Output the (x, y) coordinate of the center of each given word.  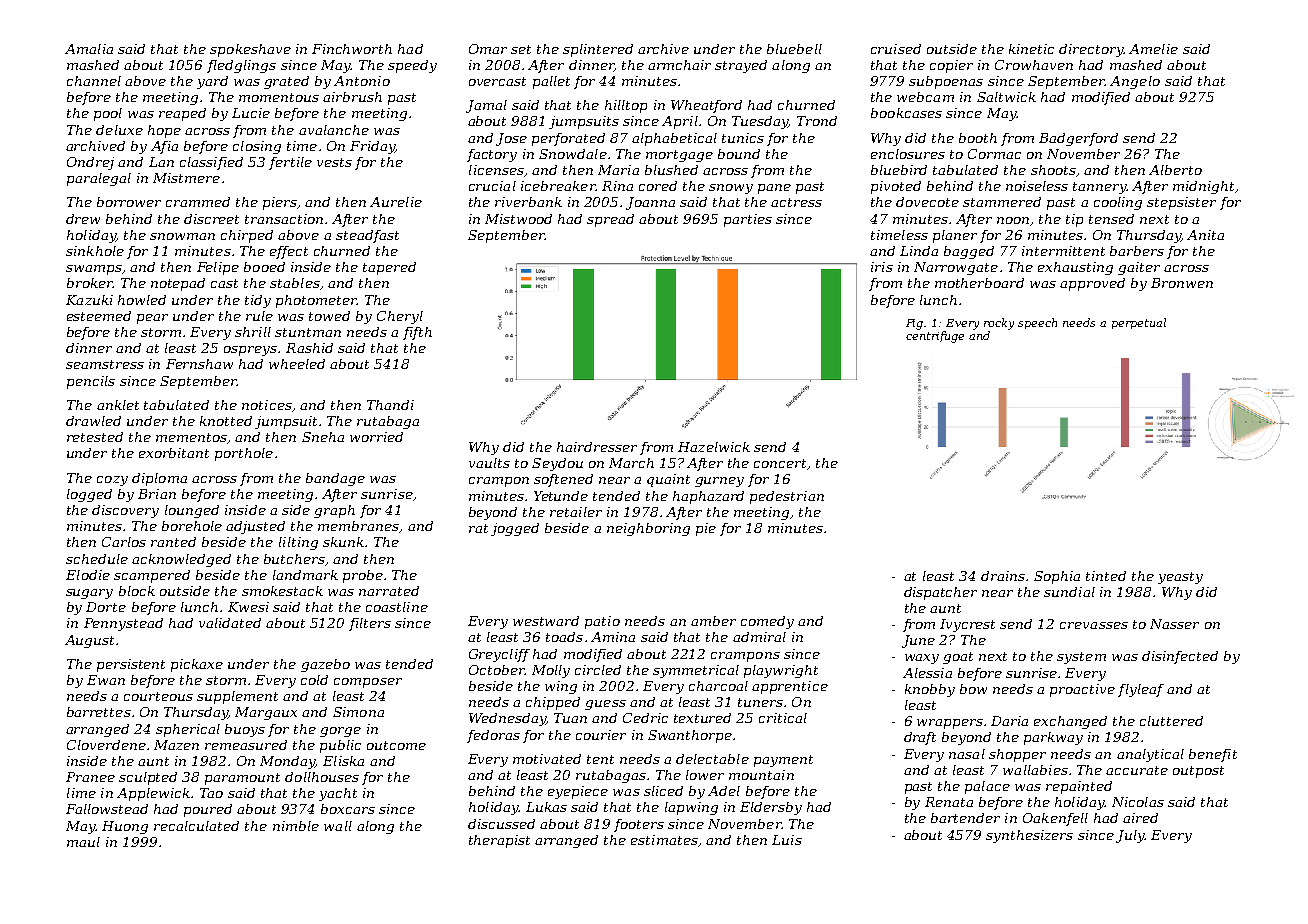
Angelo (1135, 82)
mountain (761, 775)
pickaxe (197, 665)
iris (882, 267)
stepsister (1181, 203)
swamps (94, 270)
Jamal (486, 106)
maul (83, 842)
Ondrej (90, 163)
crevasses (1094, 625)
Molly (551, 671)
